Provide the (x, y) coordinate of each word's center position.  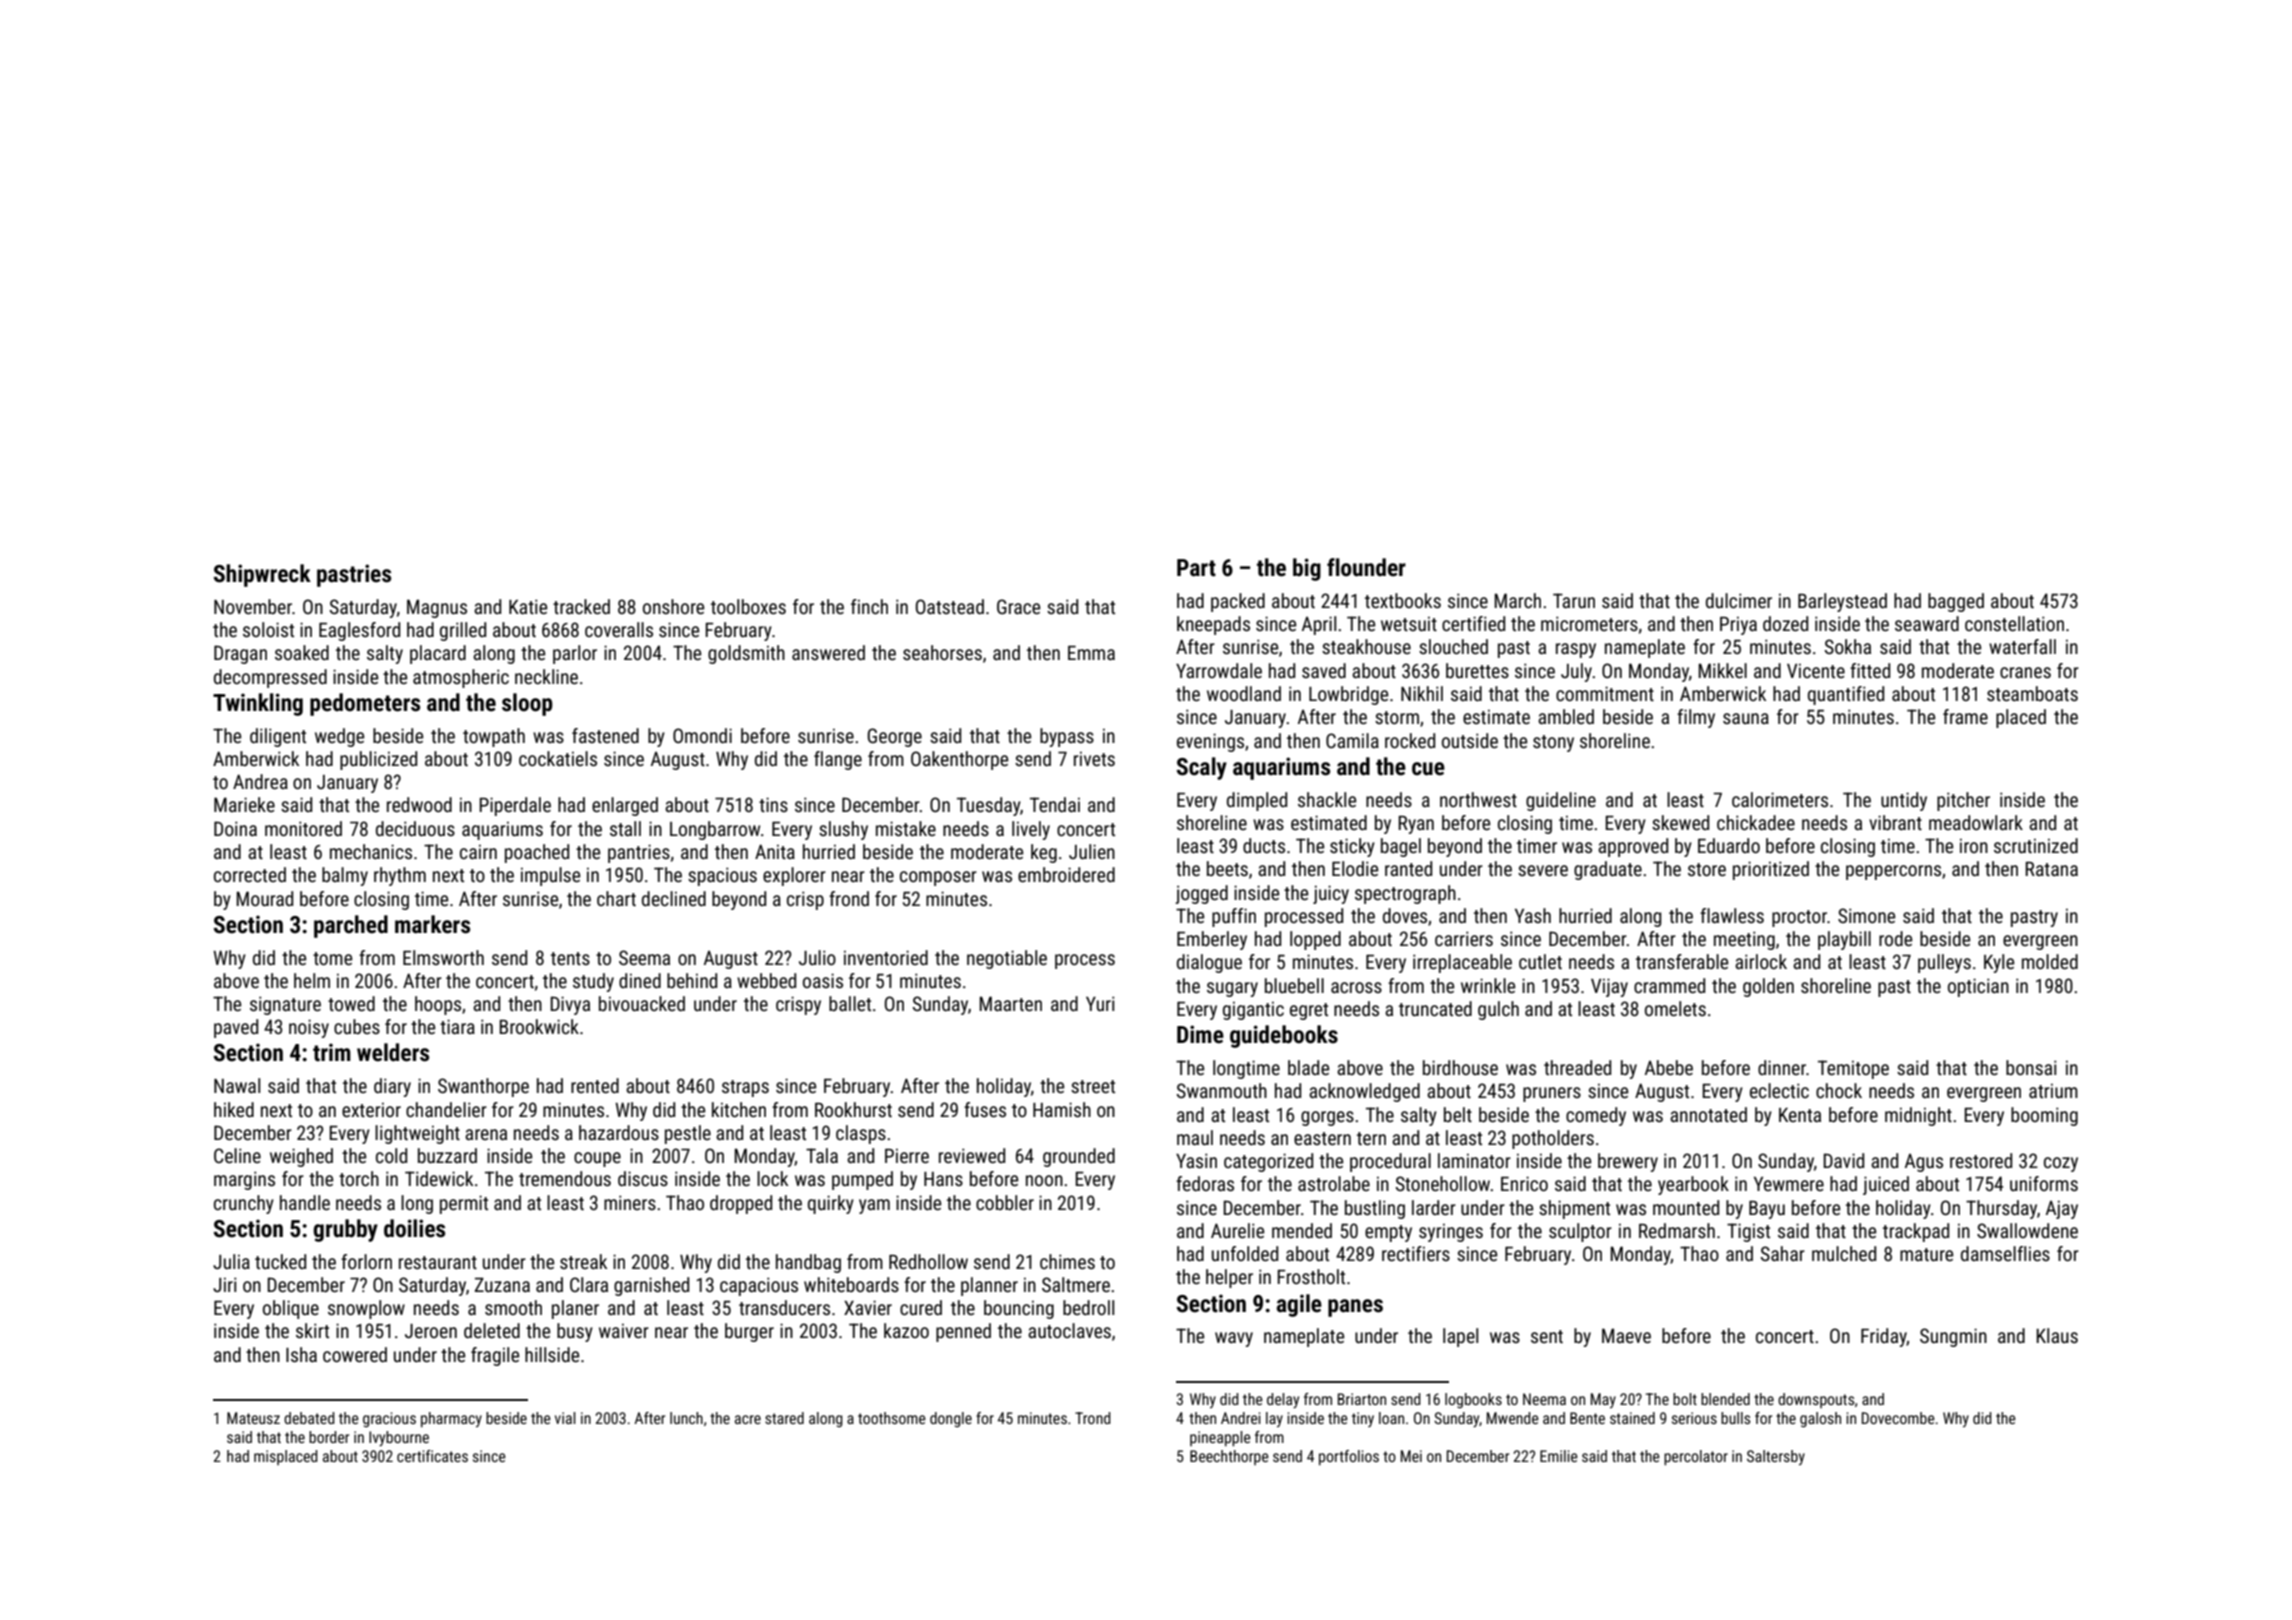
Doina (235, 828)
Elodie (1355, 868)
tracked (581, 606)
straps (745, 1088)
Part (1196, 568)
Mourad (264, 898)
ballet (850, 1003)
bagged (1956, 602)
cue (1428, 769)
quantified (1846, 695)
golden (1768, 987)
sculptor (1580, 1232)
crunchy (244, 1204)
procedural (1390, 1162)
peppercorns (1893, 872)
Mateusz (253, 1418)
